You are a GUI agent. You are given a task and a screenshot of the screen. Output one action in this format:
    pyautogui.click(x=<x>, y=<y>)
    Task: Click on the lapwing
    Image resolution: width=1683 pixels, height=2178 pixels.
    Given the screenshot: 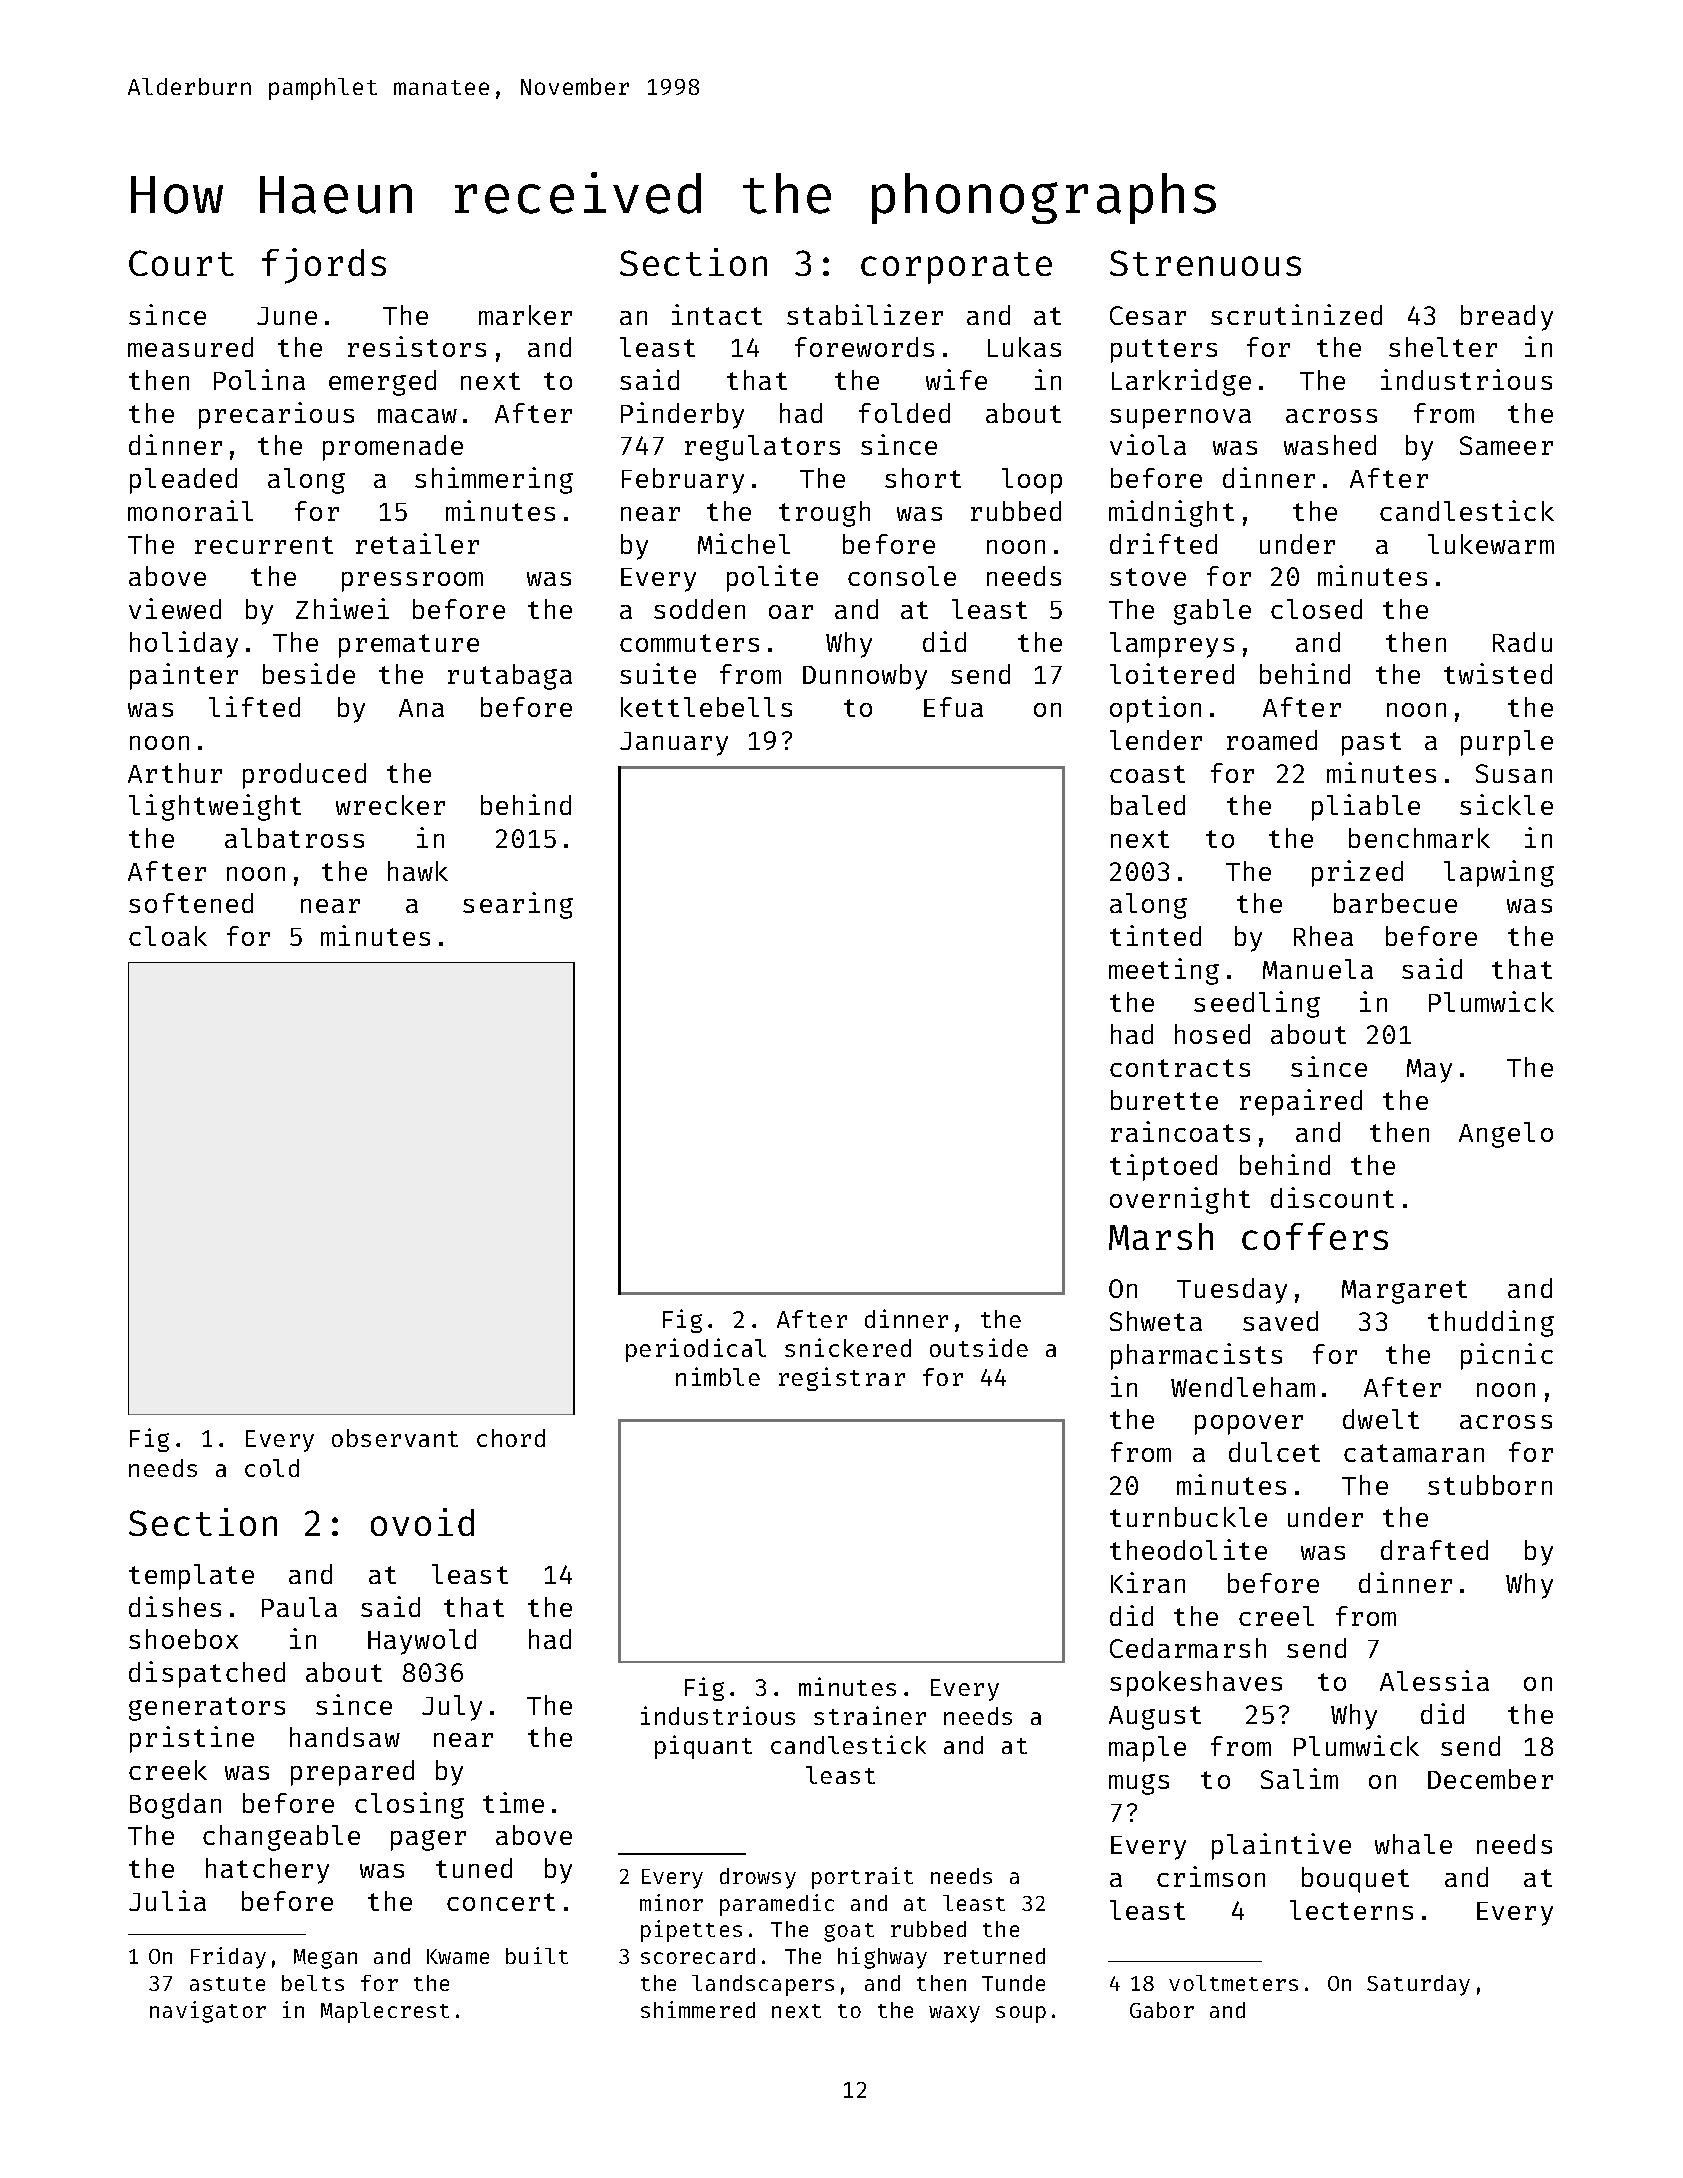 What is the action you would take?
    pyautogui.click(x=1499, y=873)
